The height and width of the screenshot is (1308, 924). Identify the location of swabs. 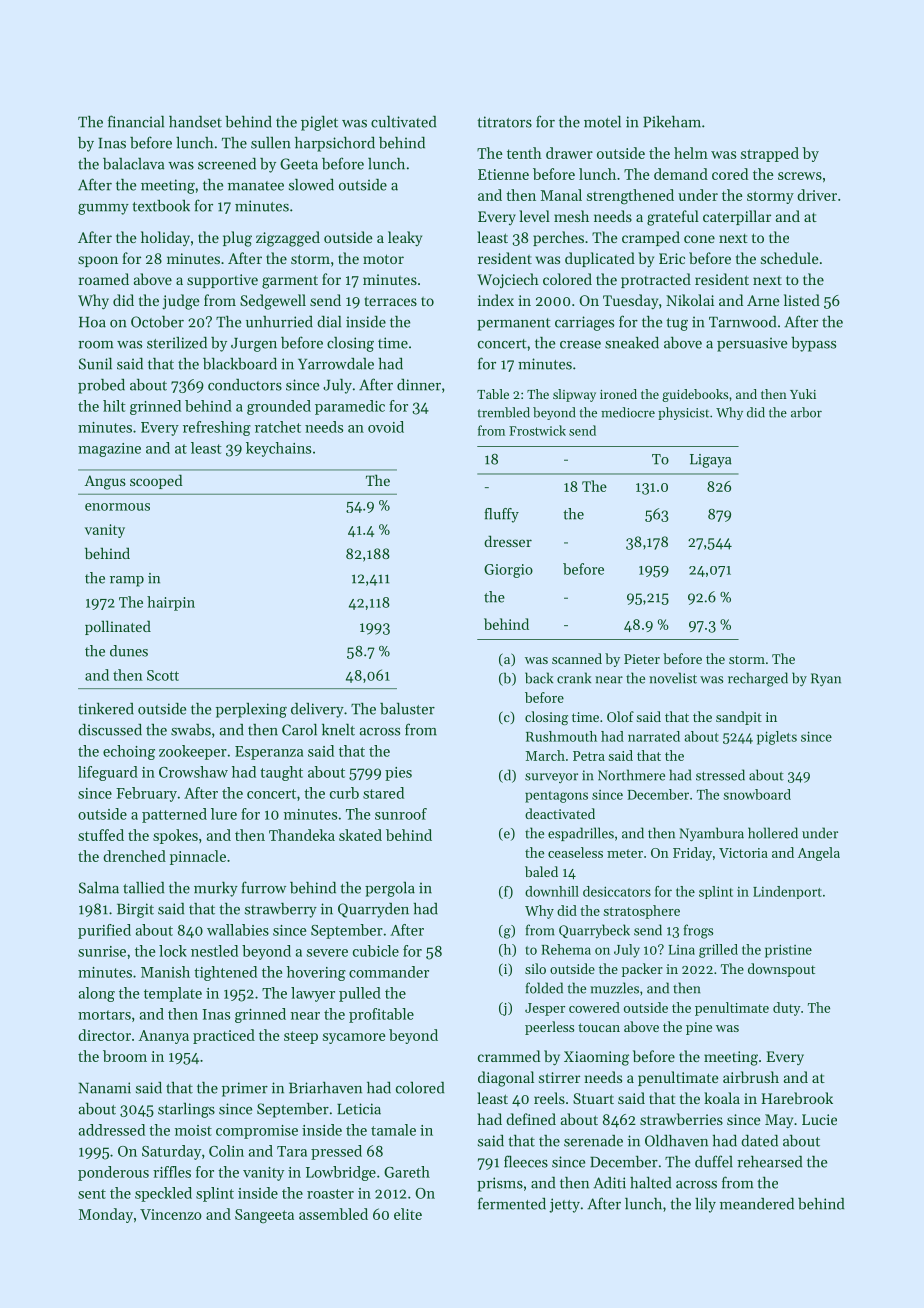
(191, 730).
